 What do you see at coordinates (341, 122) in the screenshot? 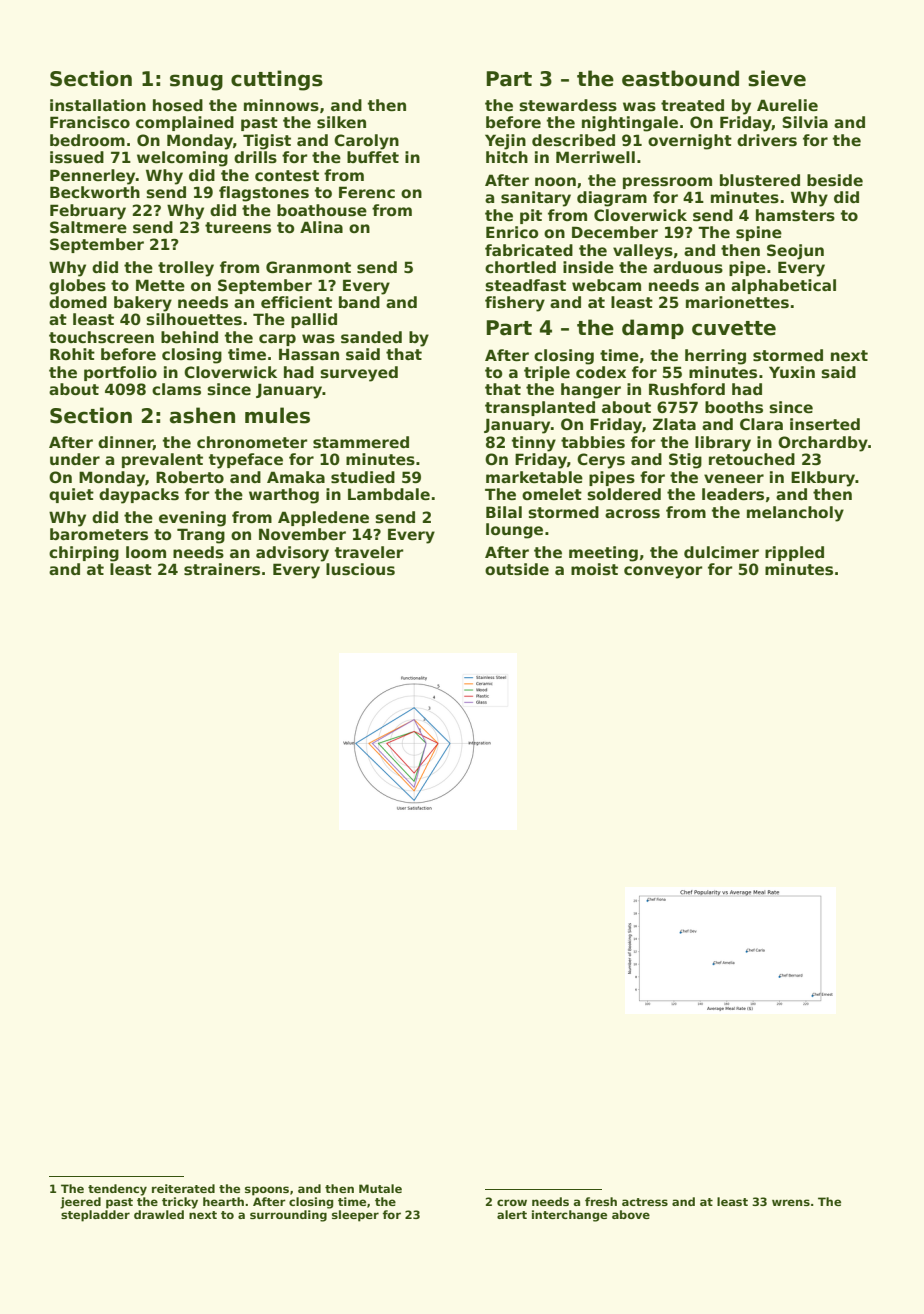
I see `silken` at bounding box center [341, 122].
